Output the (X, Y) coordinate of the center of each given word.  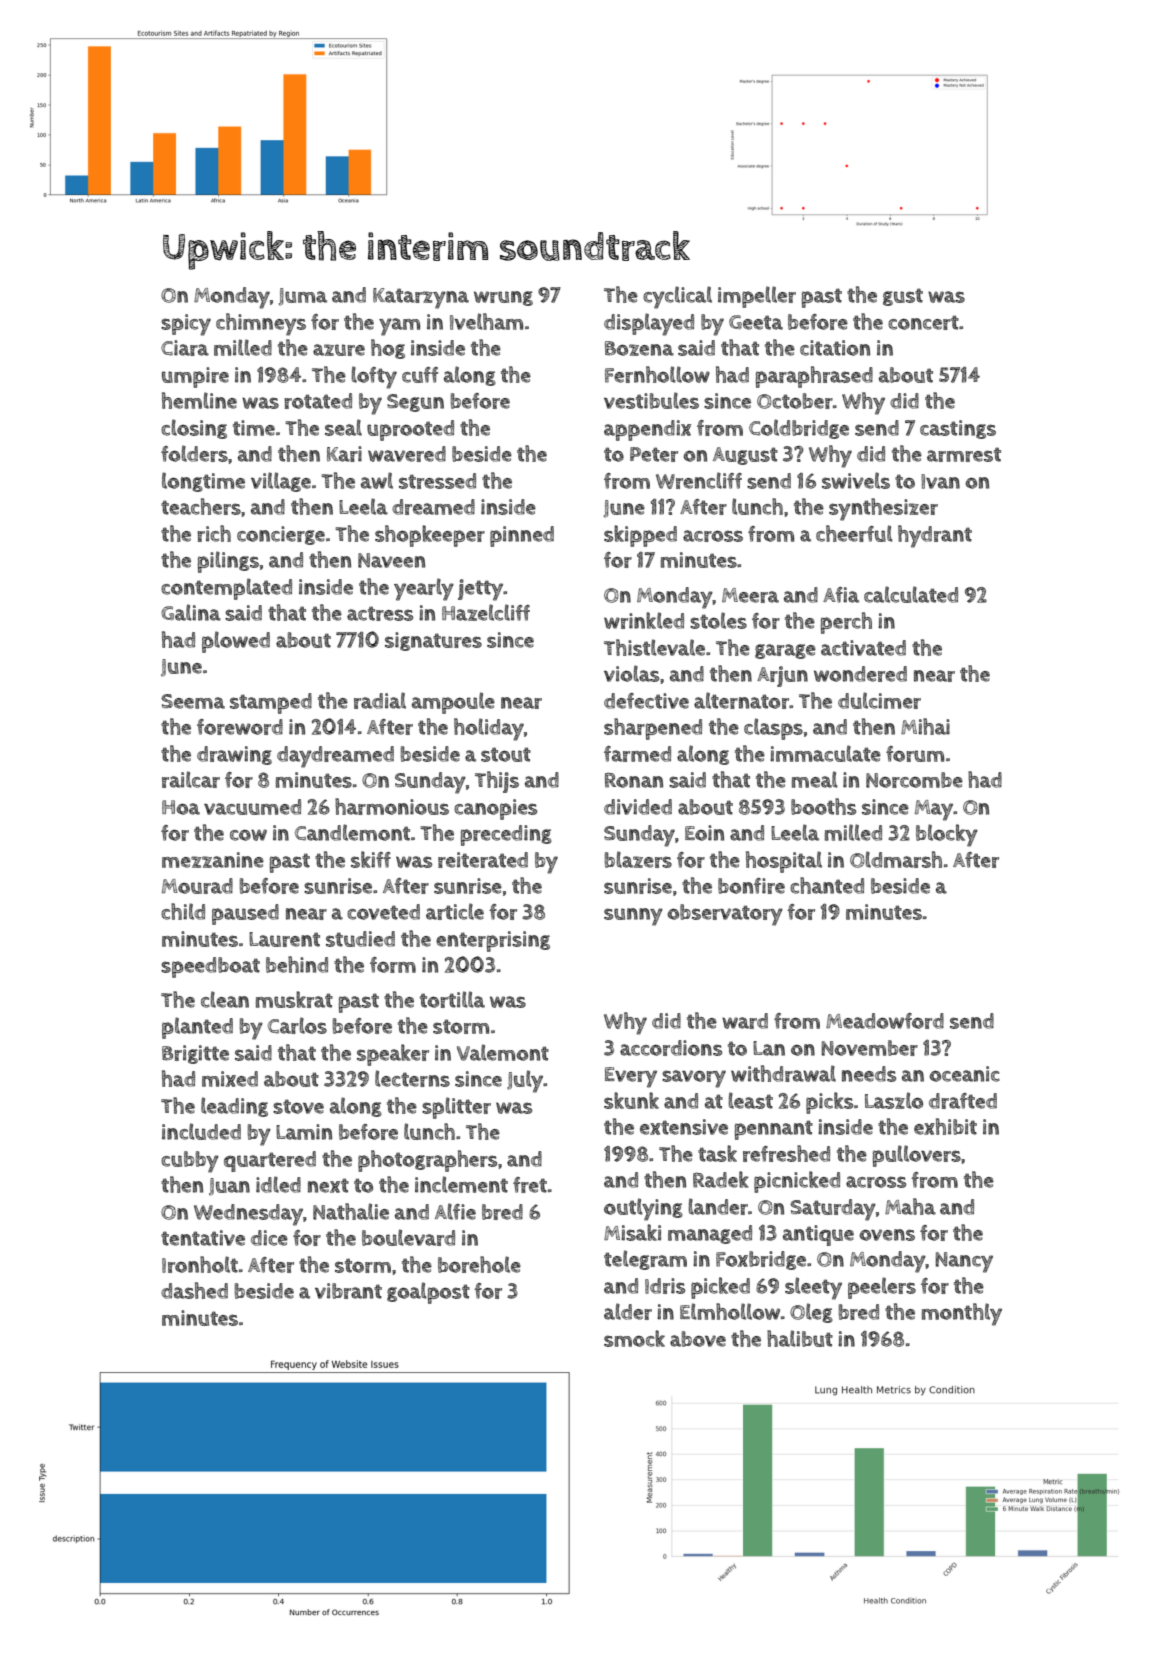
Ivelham (486, 321)
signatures (433, 641)
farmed (637, 754)
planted (197, 1028)
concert (923, 322)
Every (631, 1077)
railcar (191, 779)
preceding (506, 835)
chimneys (261, 324)
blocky (947, 835)
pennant (774, 1130)
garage (785, 651)
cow (248, 835)
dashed (194, 1290)
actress (380, 613)
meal (815, 779)
